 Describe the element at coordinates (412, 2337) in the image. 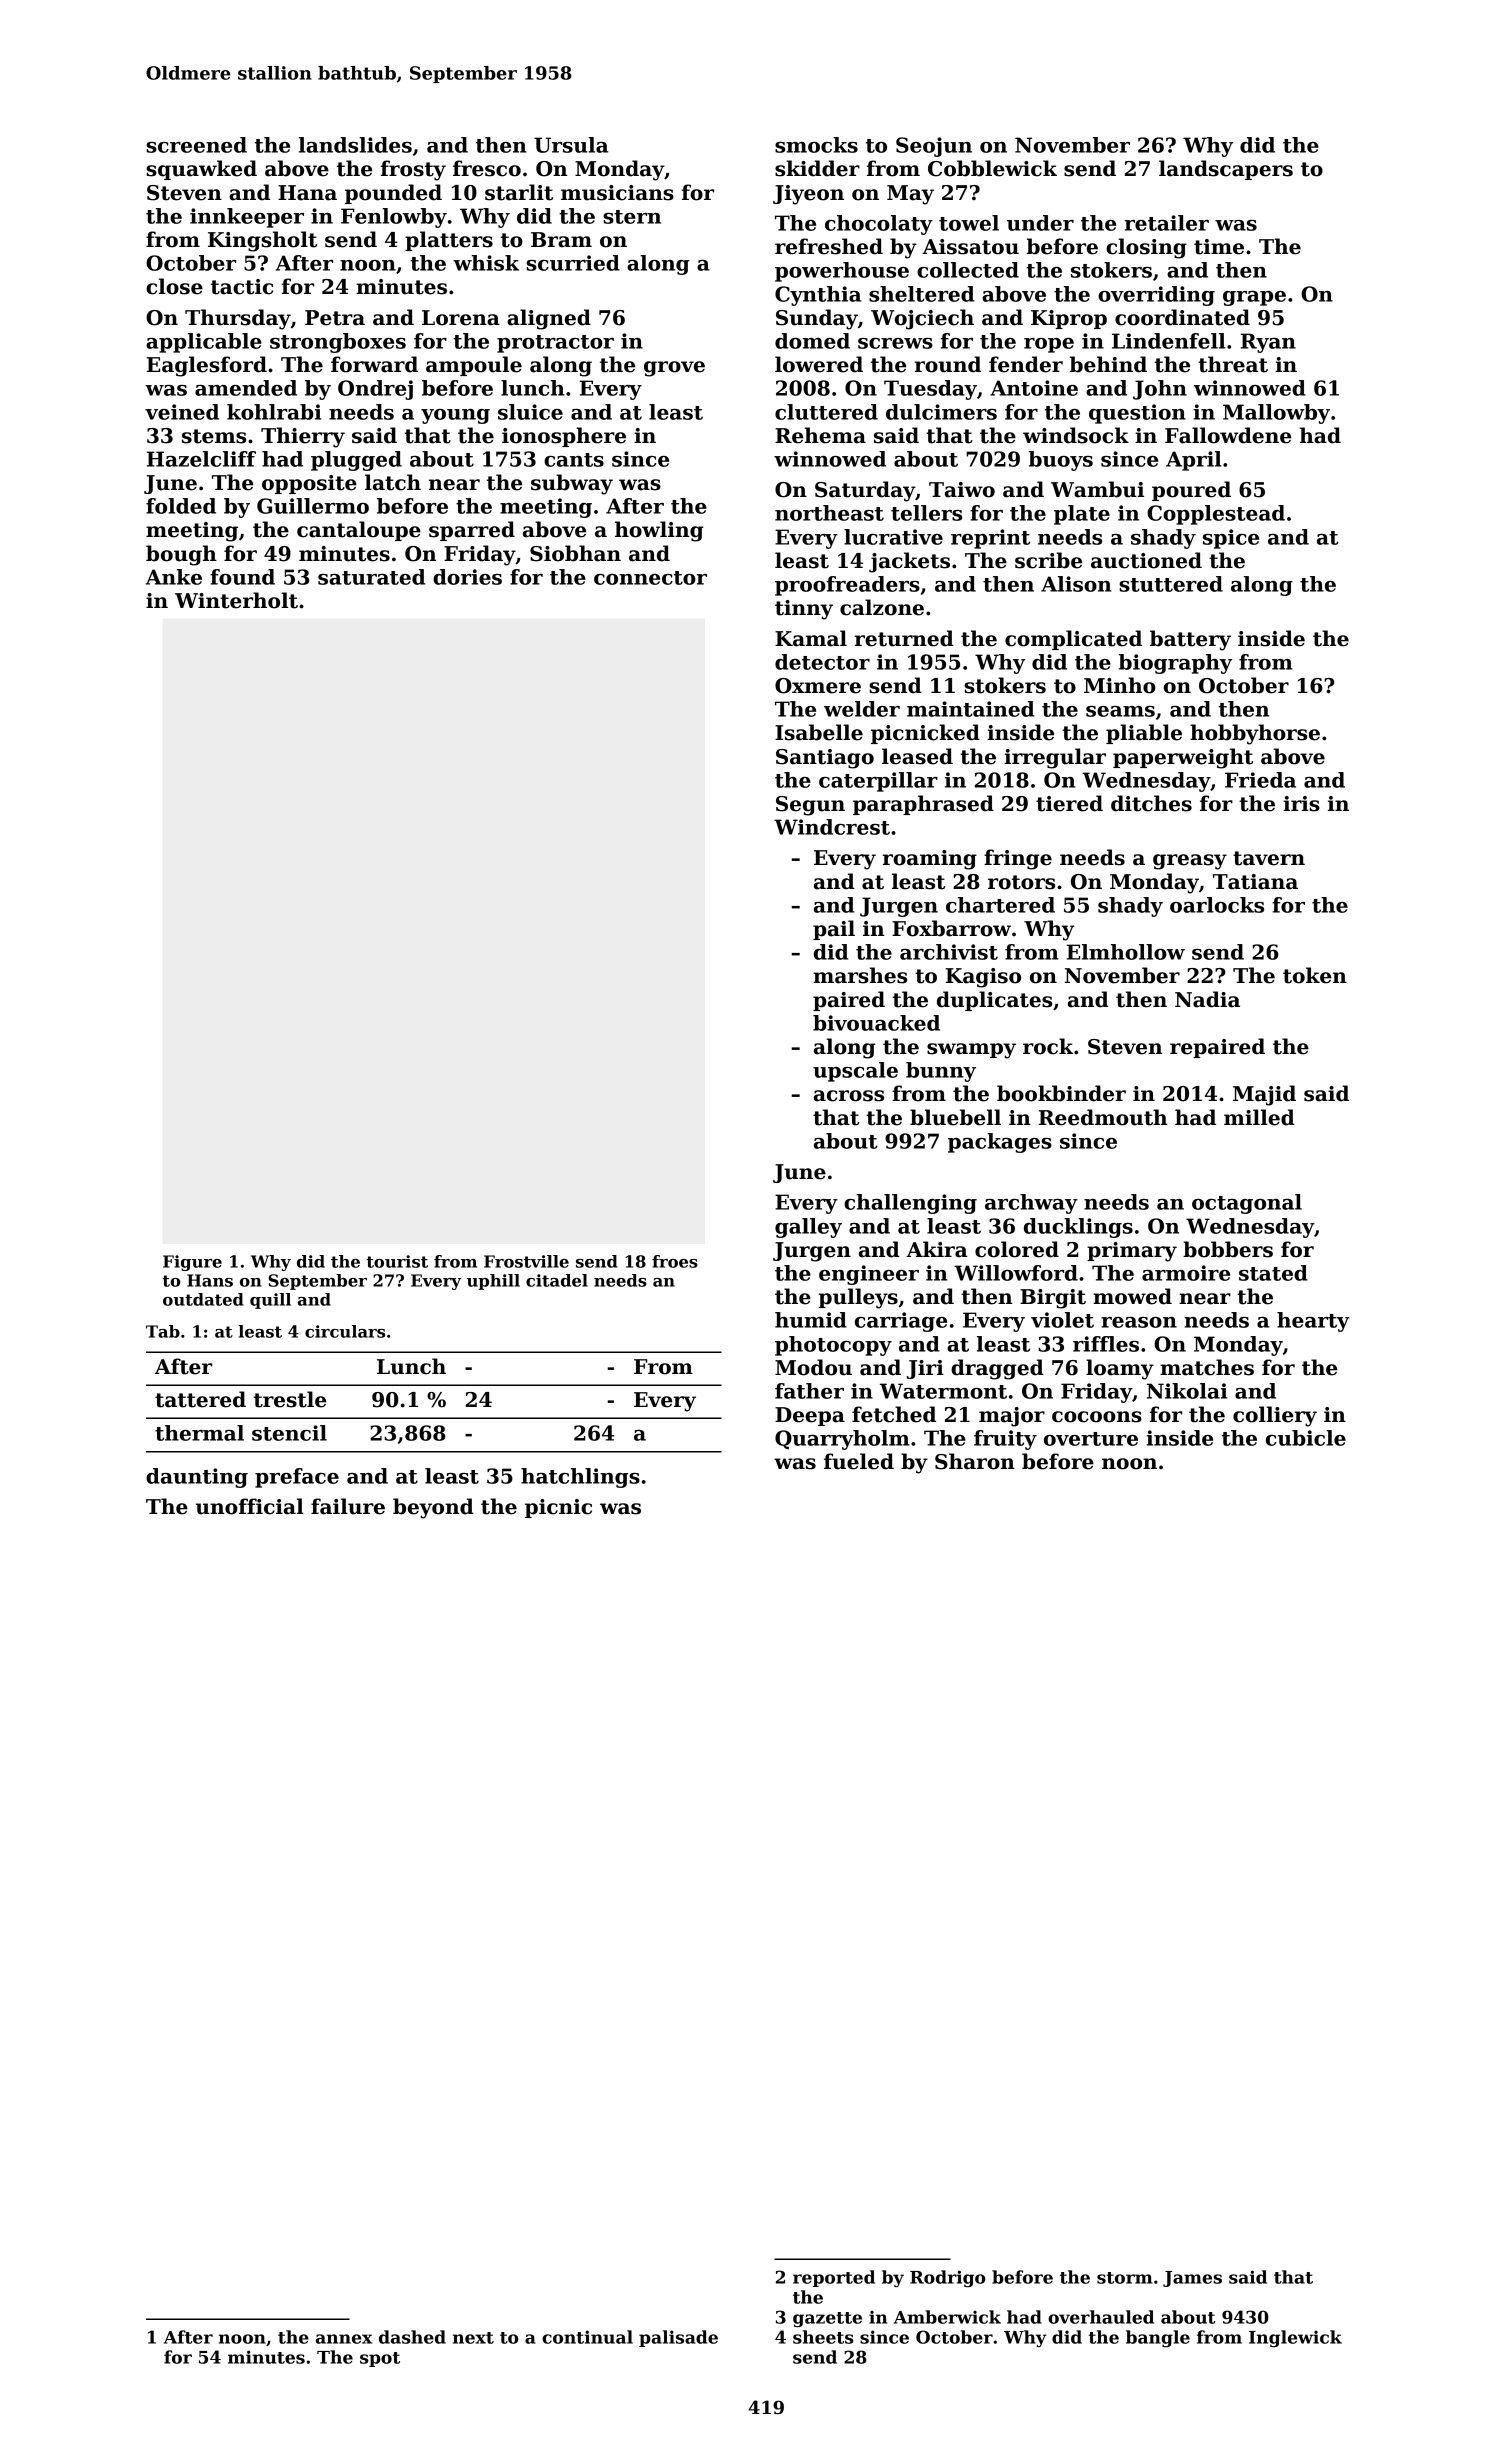

I see `dashed` at that location.
